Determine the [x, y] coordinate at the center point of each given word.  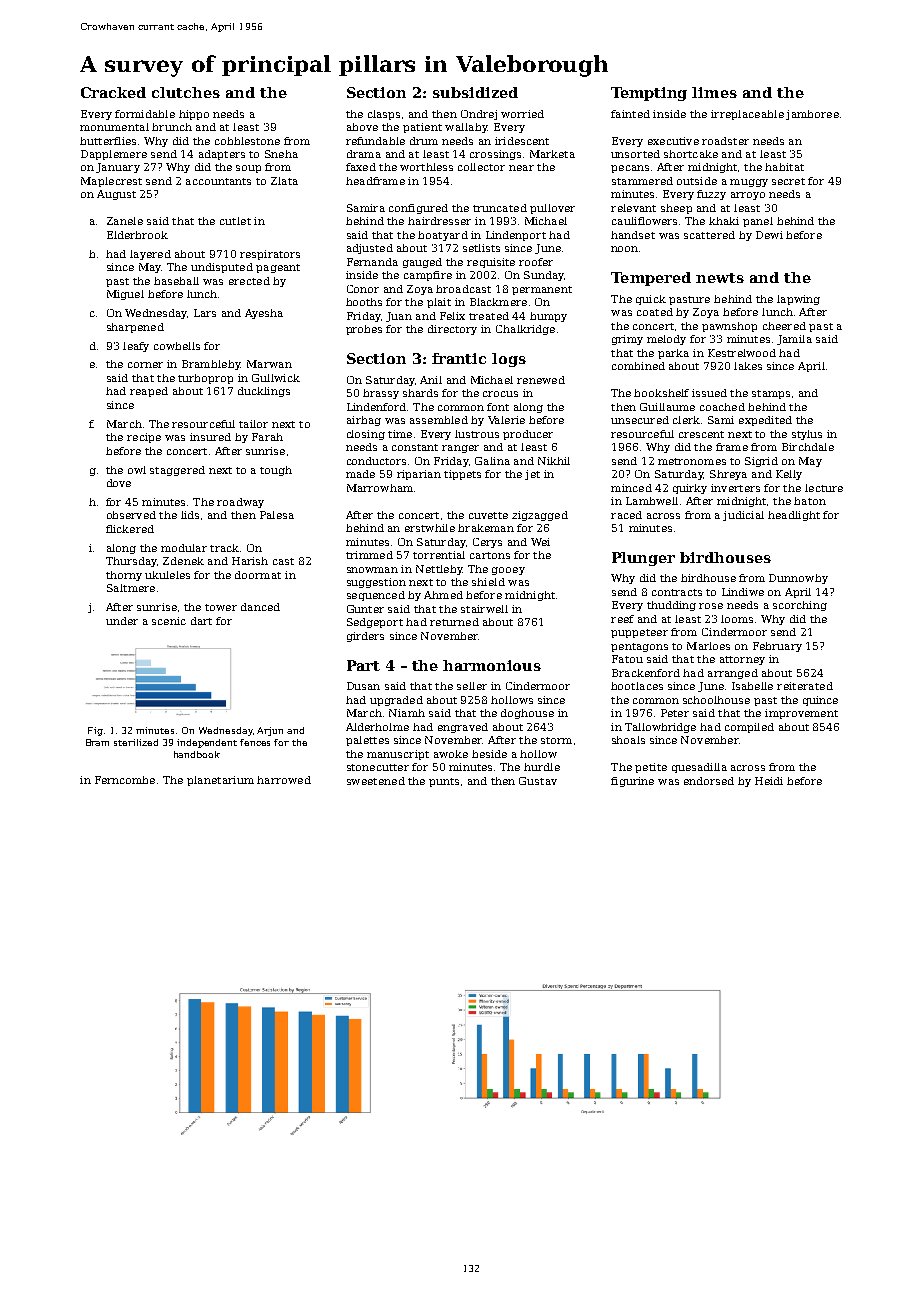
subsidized [475, 92]
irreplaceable [747, 115]
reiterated [805, 686]
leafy [136, 347]
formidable [145, 114]
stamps [771, 394]
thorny [124, 576]
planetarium [220, 781]
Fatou [627, 659]
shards [420, 393]
